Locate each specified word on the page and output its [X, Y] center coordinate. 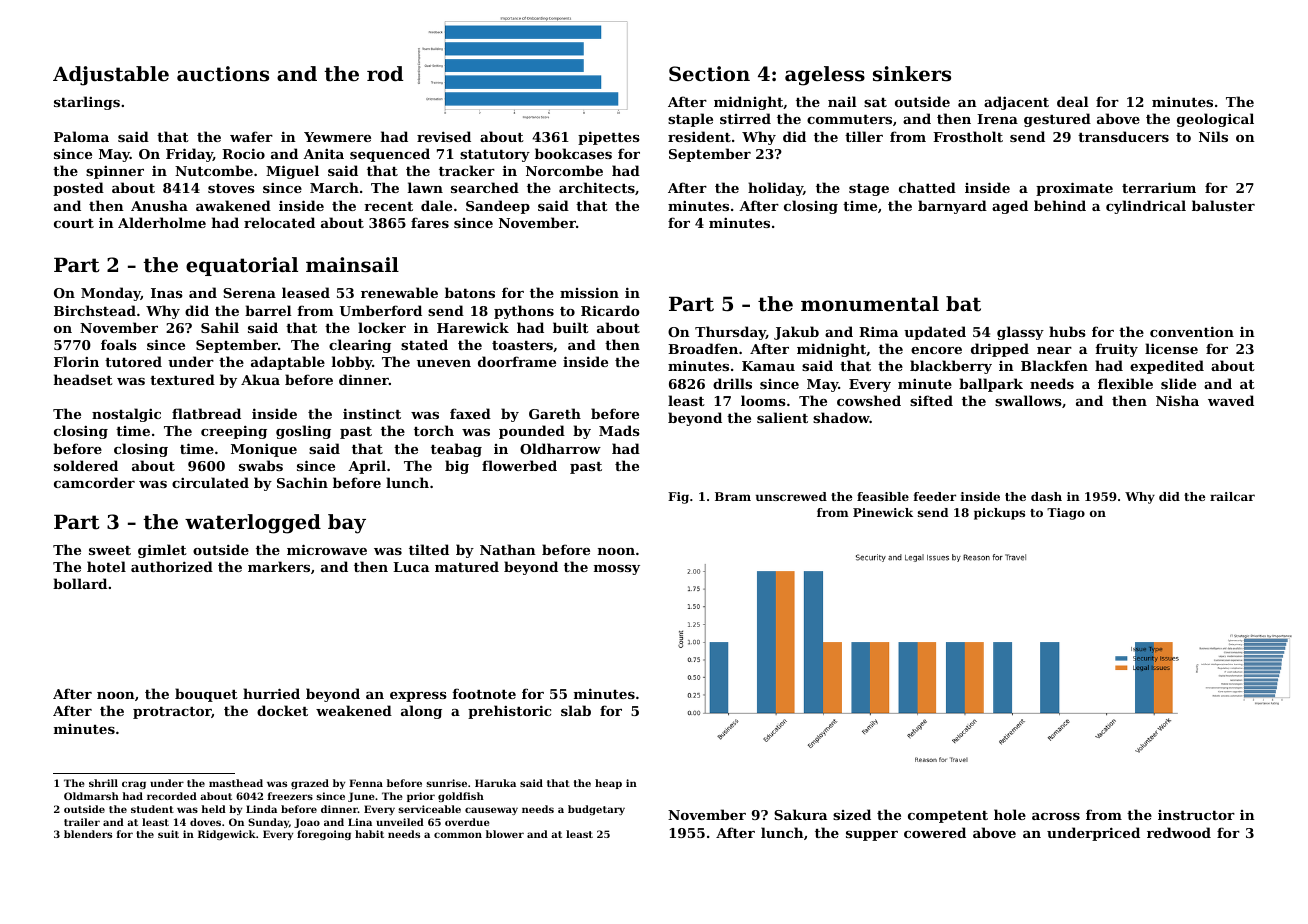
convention [1192, 331]
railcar [1232, 496]
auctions [223, 74]
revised [444, 136]
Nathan [508, 549]
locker [382, 327]
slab [576, 710]
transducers [1123, 136]
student [152, 809]
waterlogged [253, 524]
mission [589, 292]
